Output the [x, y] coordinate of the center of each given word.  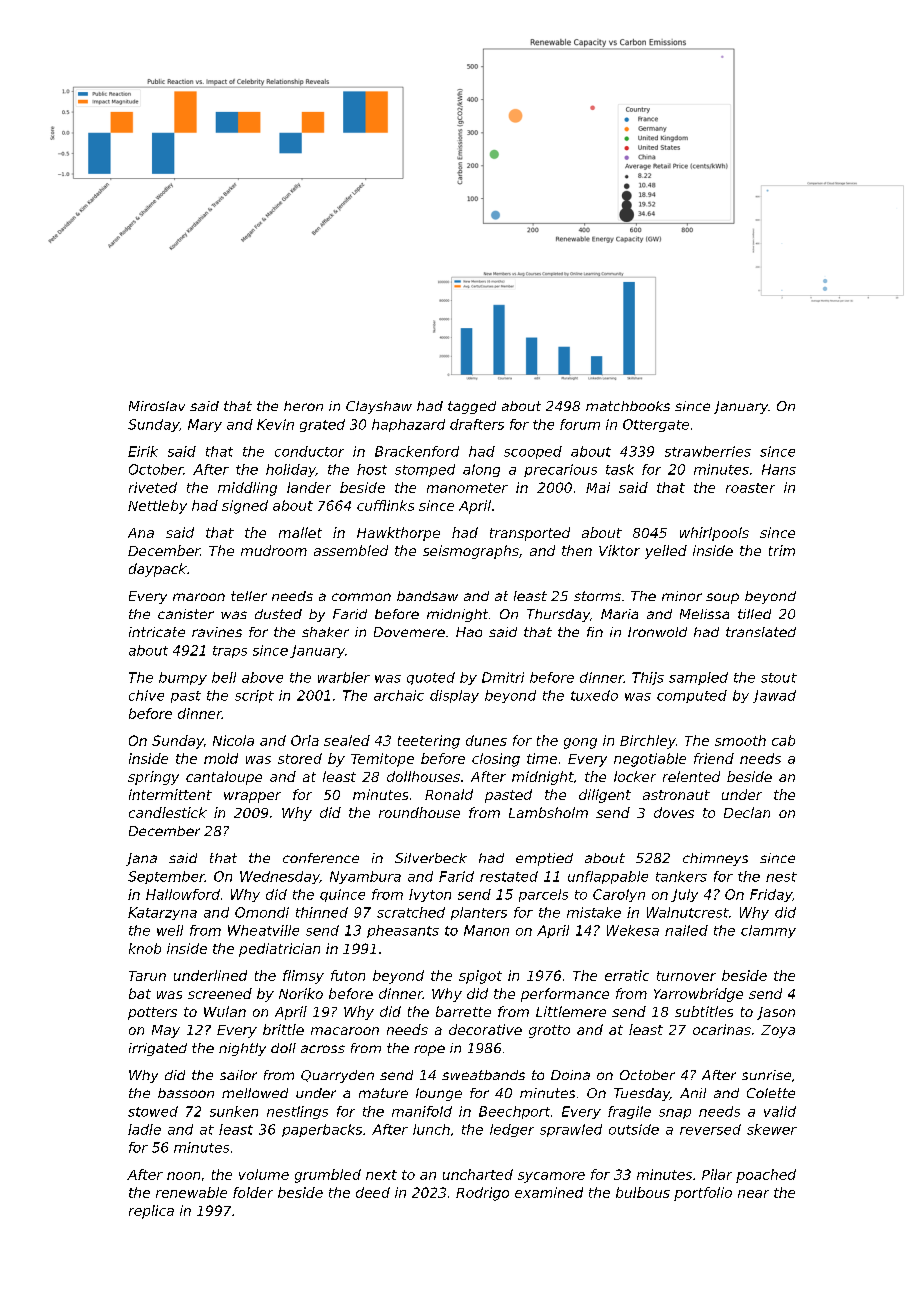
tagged [472, 407]
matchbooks [628, 406]
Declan [747, 812]
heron [303, 406]
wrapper [252, 797]
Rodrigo [482, 1194]
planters [479, 913]
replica [151, 1212]
